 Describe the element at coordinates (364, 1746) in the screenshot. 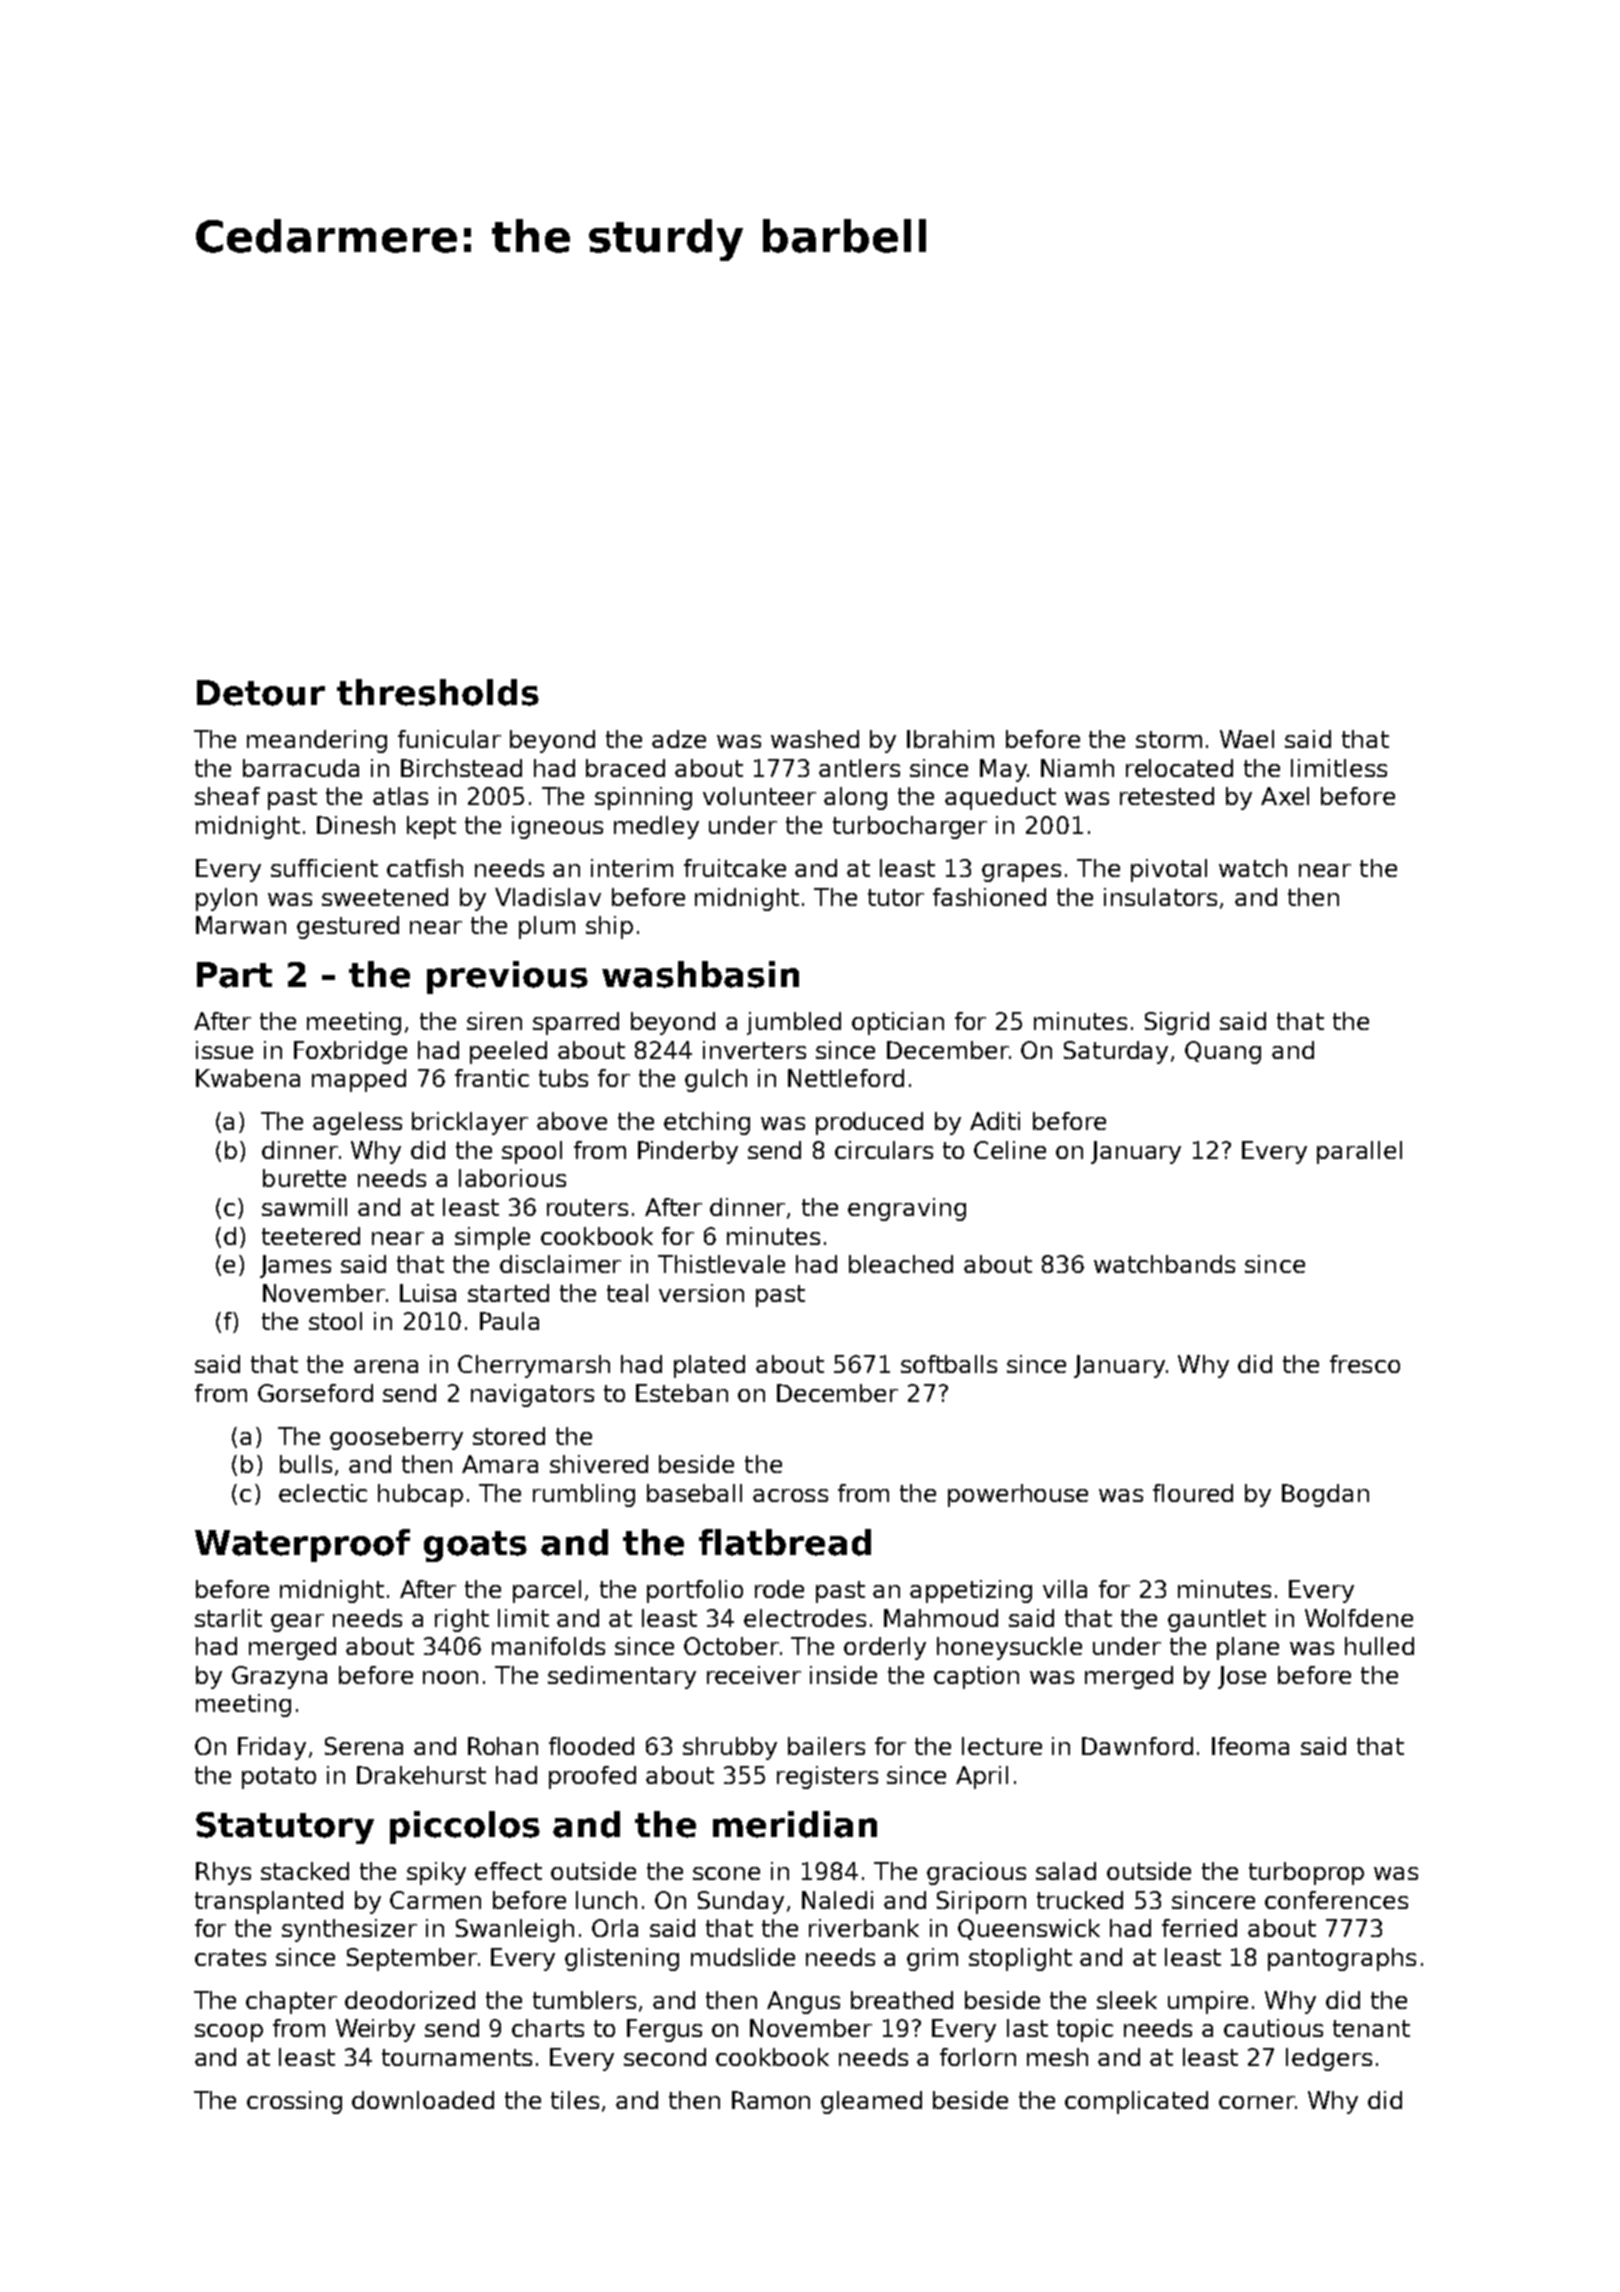

I see `Serena` at that location.
